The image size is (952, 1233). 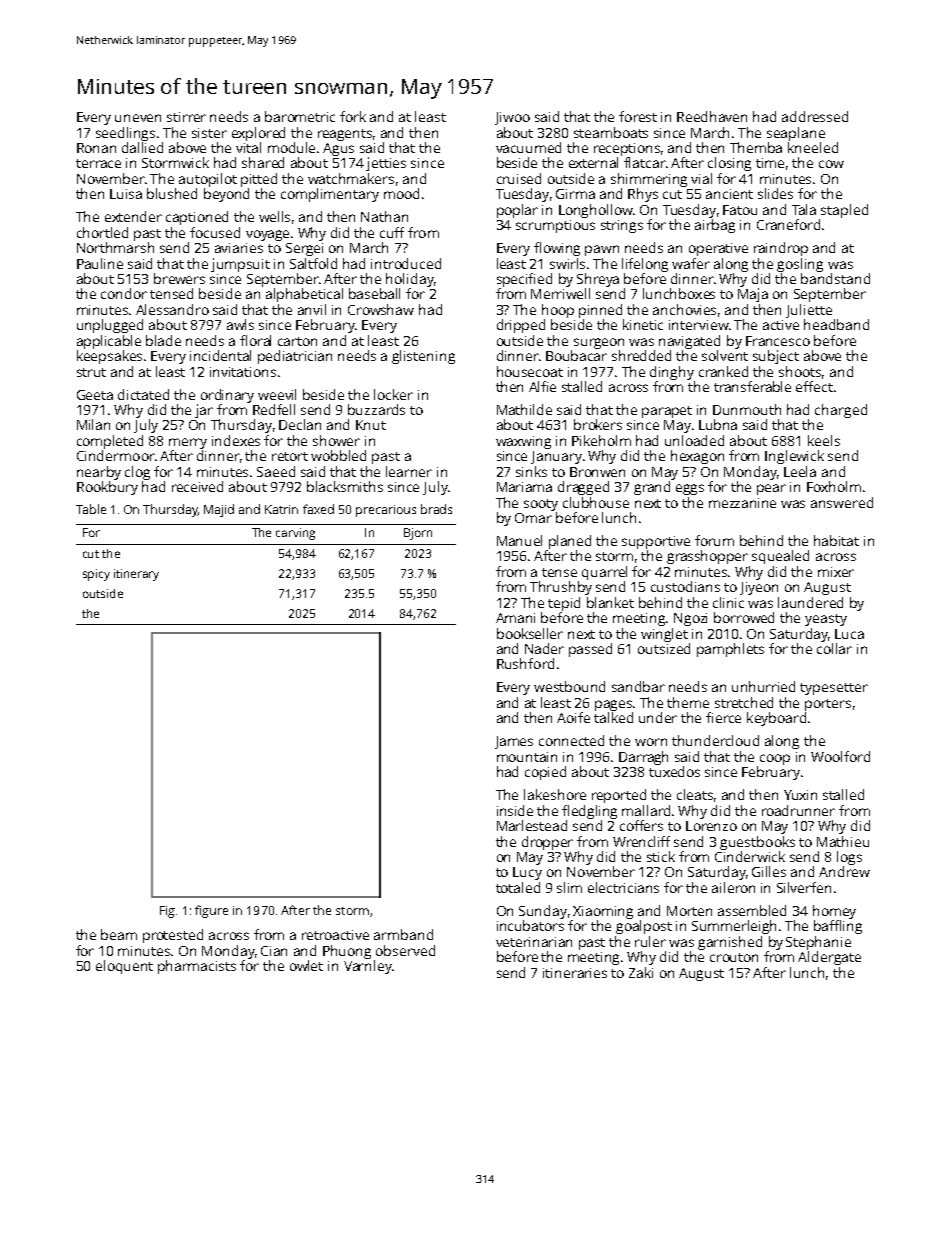 I want to click on Reedhaven, so click(x=712, y=116).
